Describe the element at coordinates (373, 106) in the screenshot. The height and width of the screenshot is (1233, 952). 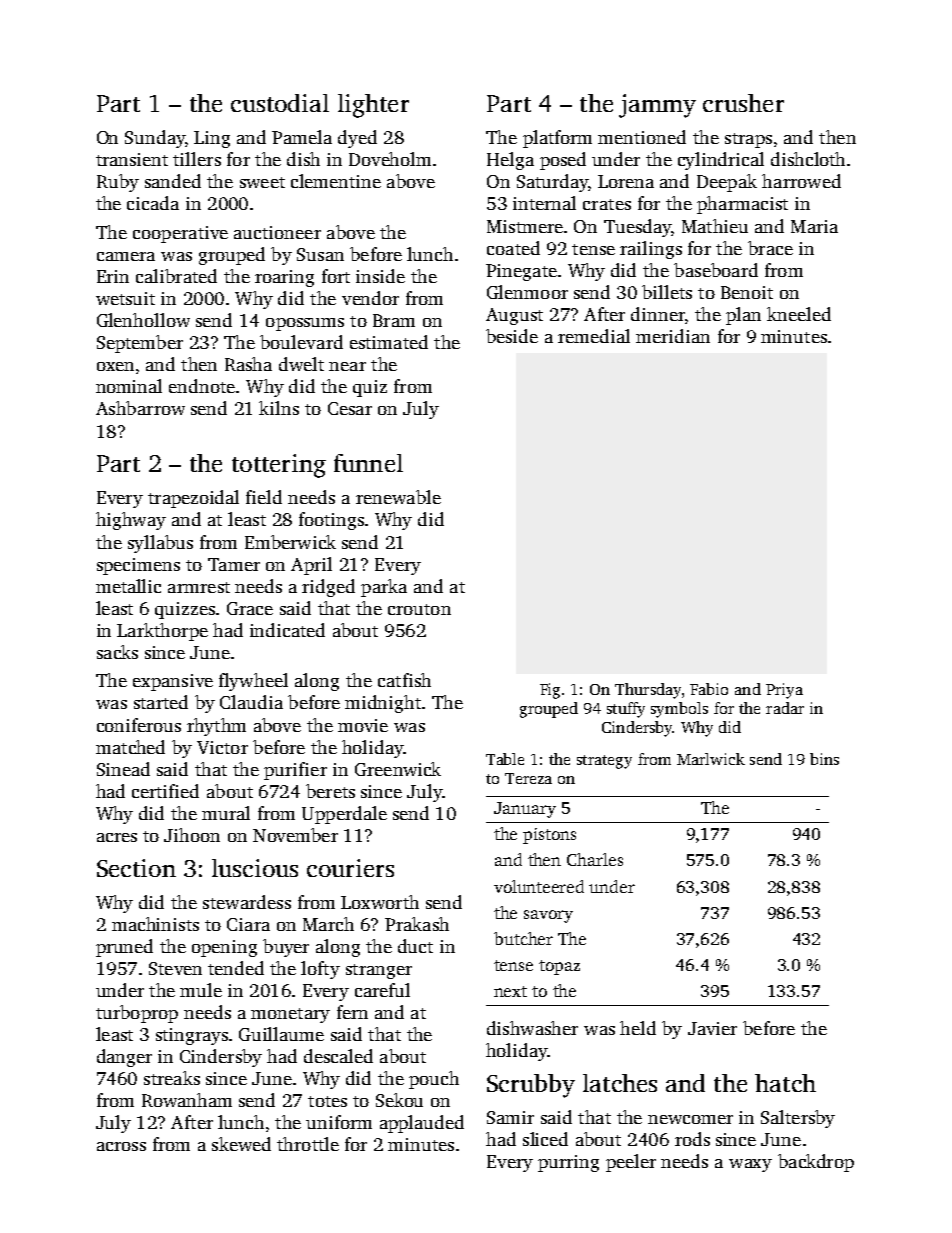
I see `lighter` at that location.
